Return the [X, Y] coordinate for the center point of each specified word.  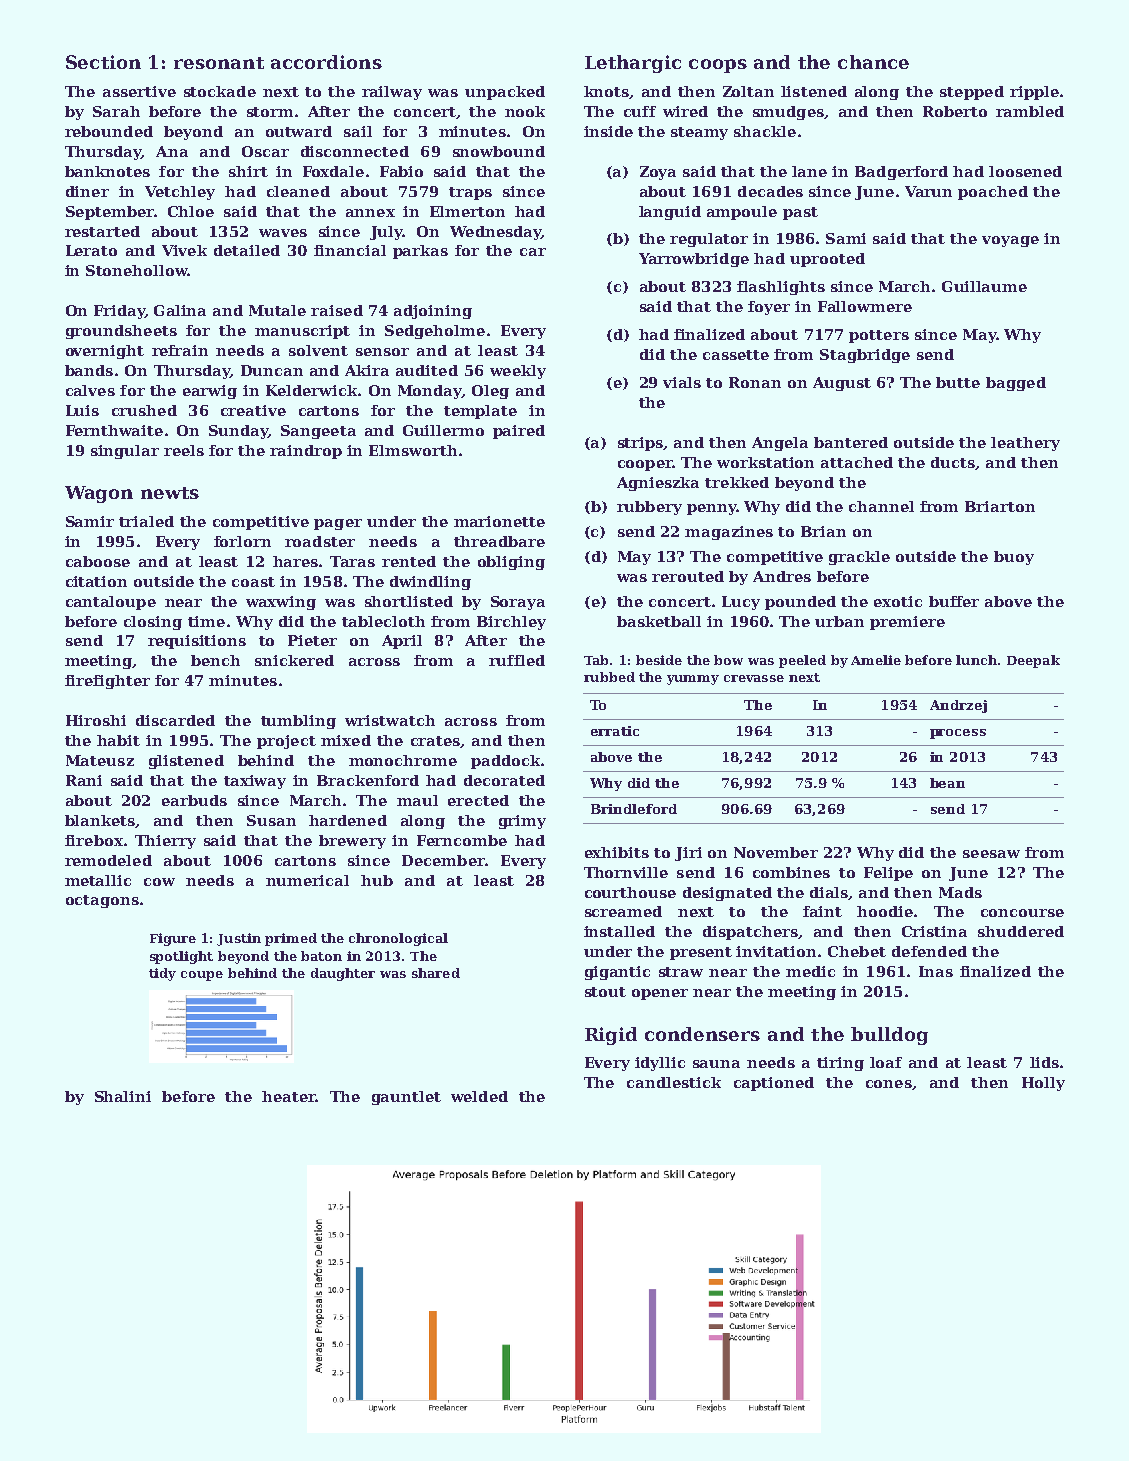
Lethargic [633, 64]
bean [947, 783]
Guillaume [984, 286]
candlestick [674, 1082]
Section [103, 62]
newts [170, 493]
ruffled [517, 660]
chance [873, 62]
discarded [175, 720]
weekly [518, 372]
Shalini [123, 1096]
